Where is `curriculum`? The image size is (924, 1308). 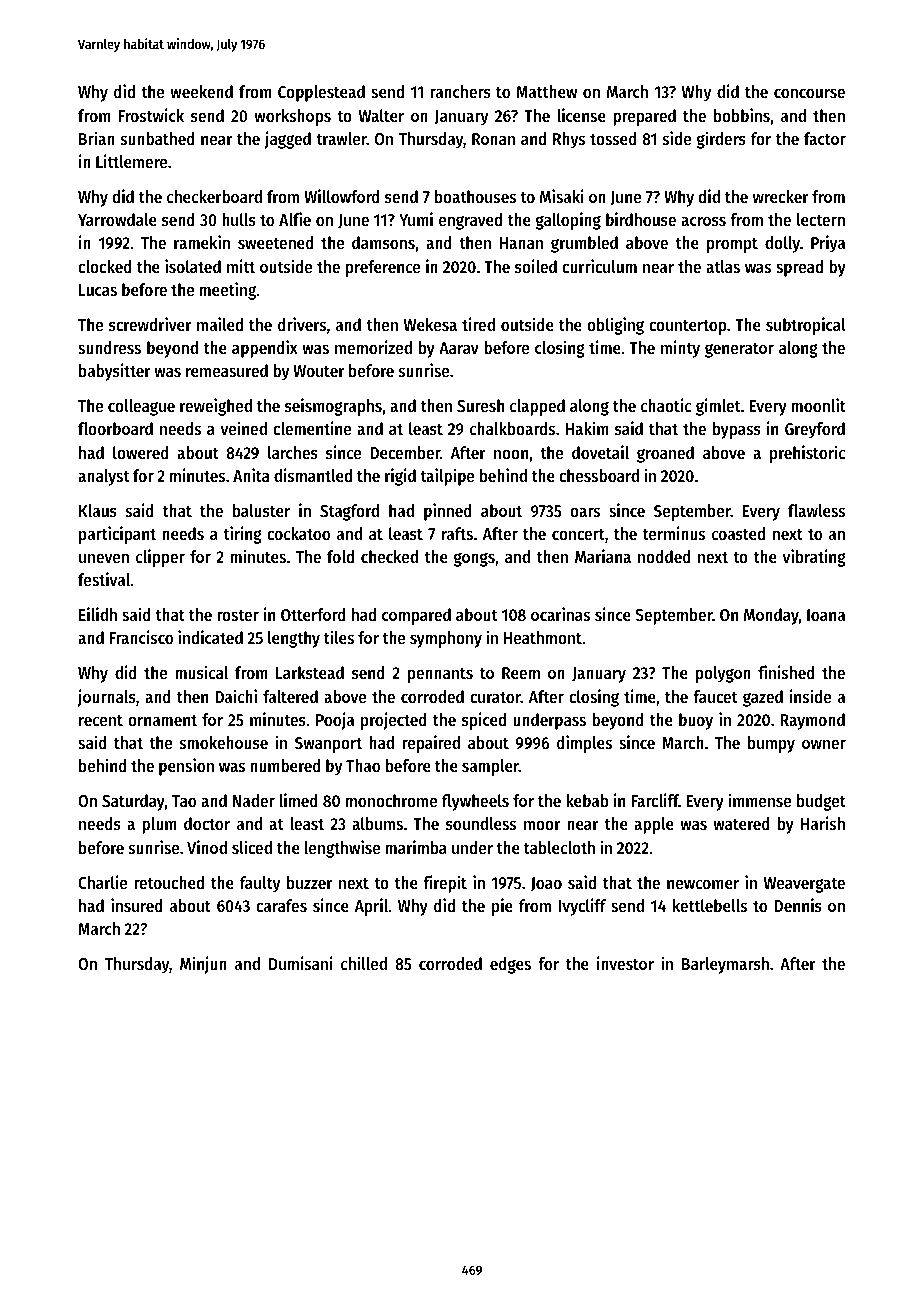
curriculum is located at coordinates (599, 266).
